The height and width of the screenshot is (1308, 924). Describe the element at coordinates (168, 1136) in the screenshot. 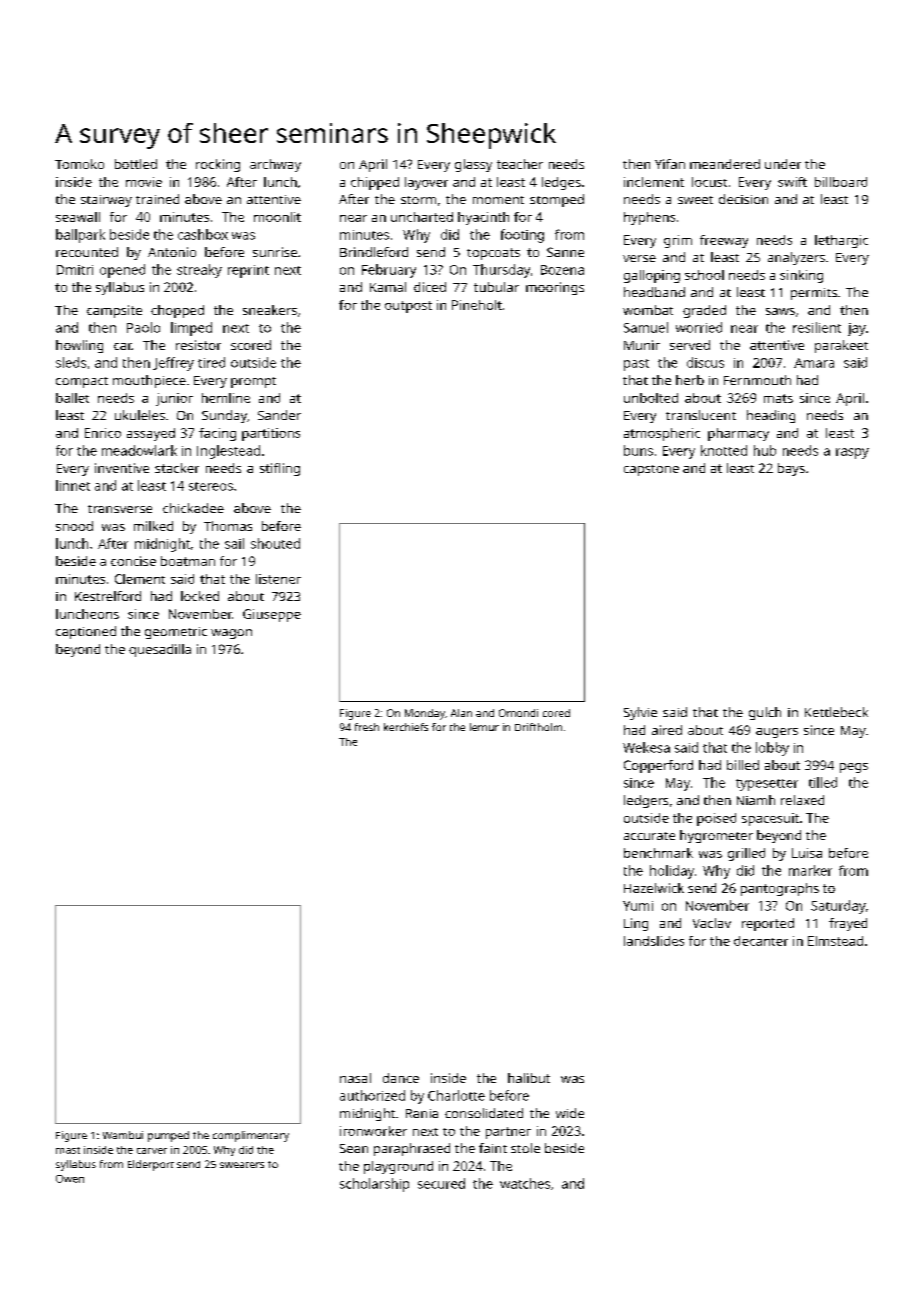

I see `pumped` at that location.
